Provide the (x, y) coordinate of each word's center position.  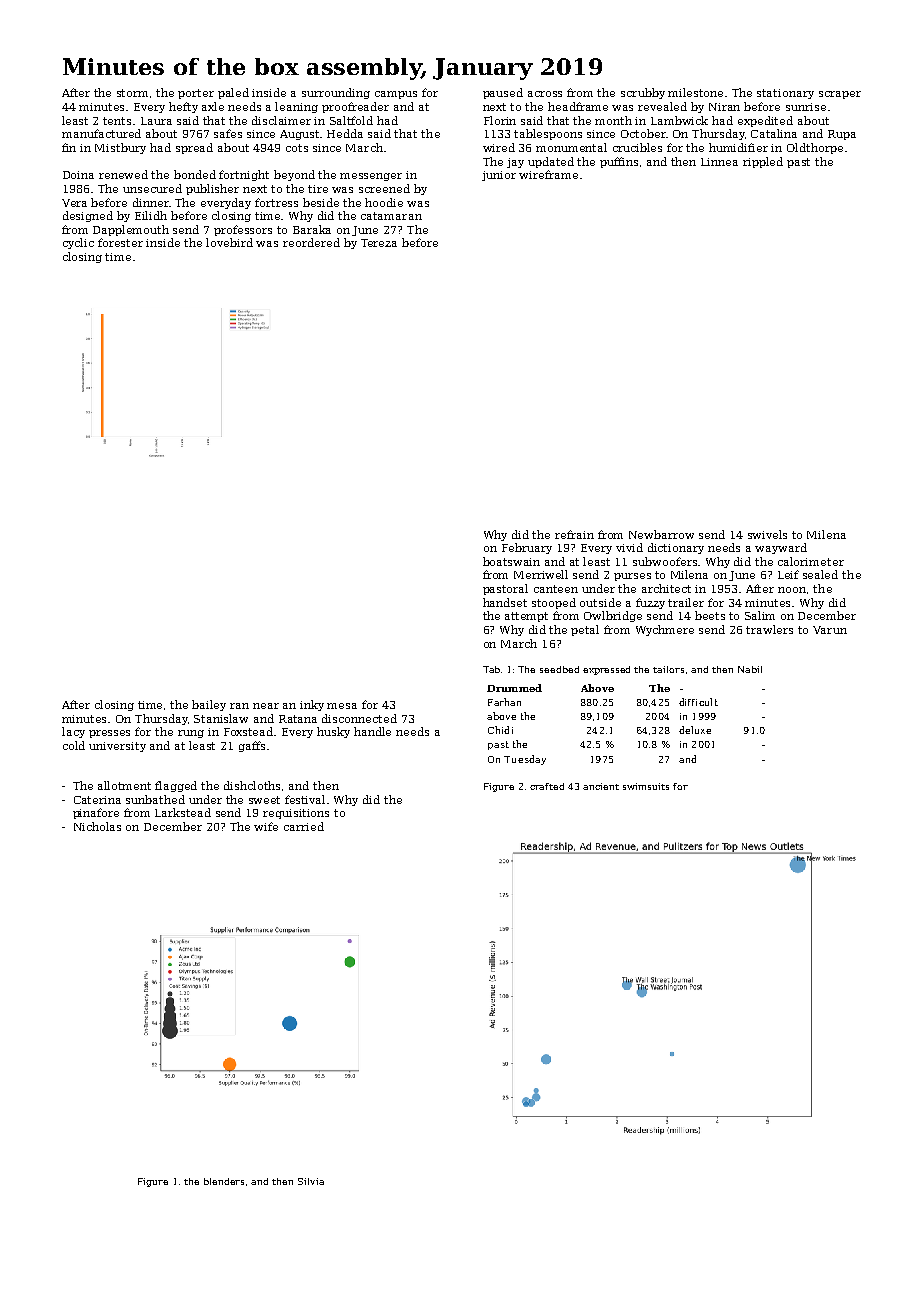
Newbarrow (661, 534)
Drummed (514, 688)
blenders (224, 1181)
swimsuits (646, 786)
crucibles (637, 147)
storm (132, 93)
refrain (574, 534)
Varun (830, 630)
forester (120, 242)
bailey (209, 705)
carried (304, 826)
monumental (571, 147)
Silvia (311, 1181)
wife (266, 826)
